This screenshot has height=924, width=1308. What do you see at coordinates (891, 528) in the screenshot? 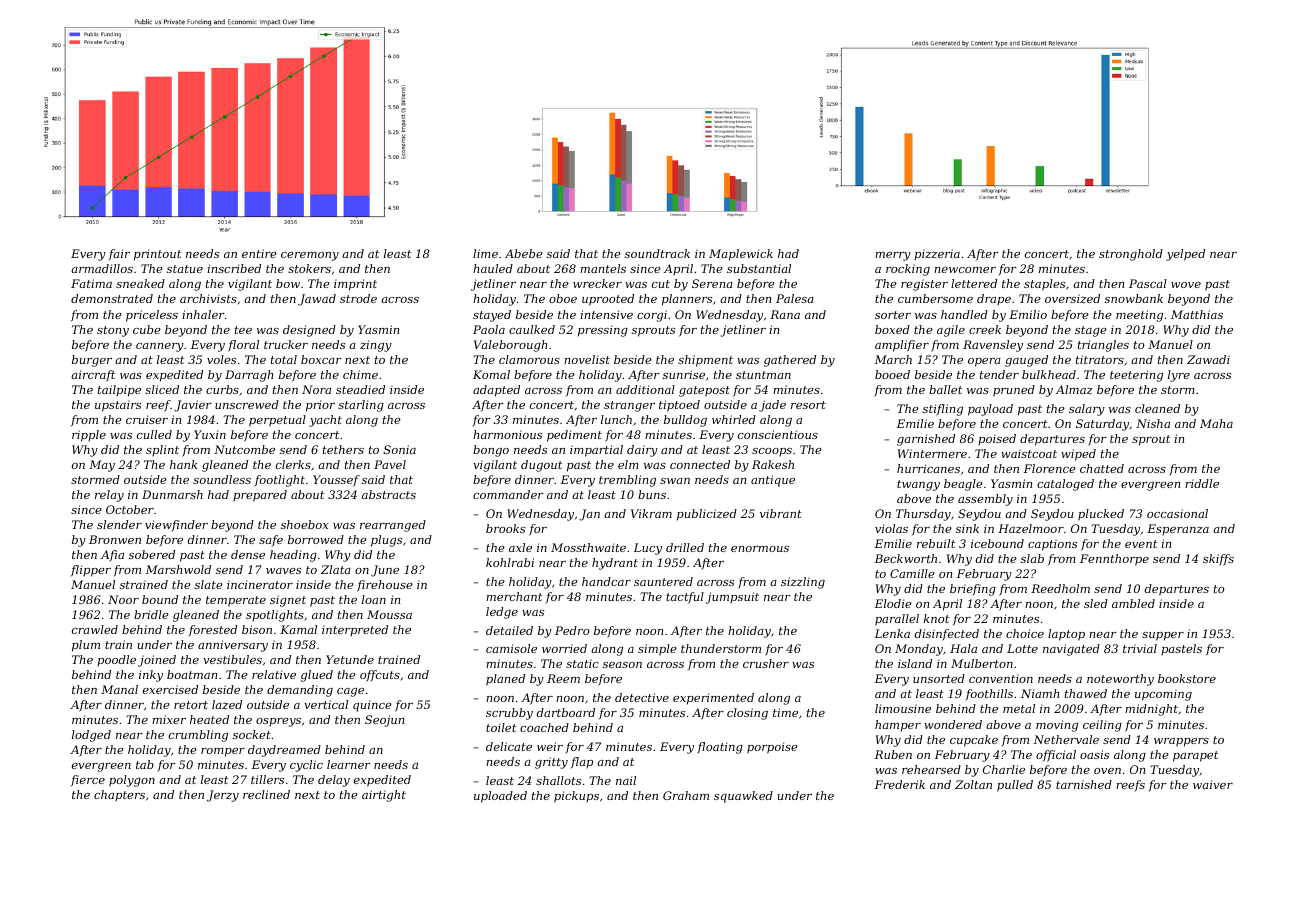
I see `violas` at bounding box center [891, 528].
